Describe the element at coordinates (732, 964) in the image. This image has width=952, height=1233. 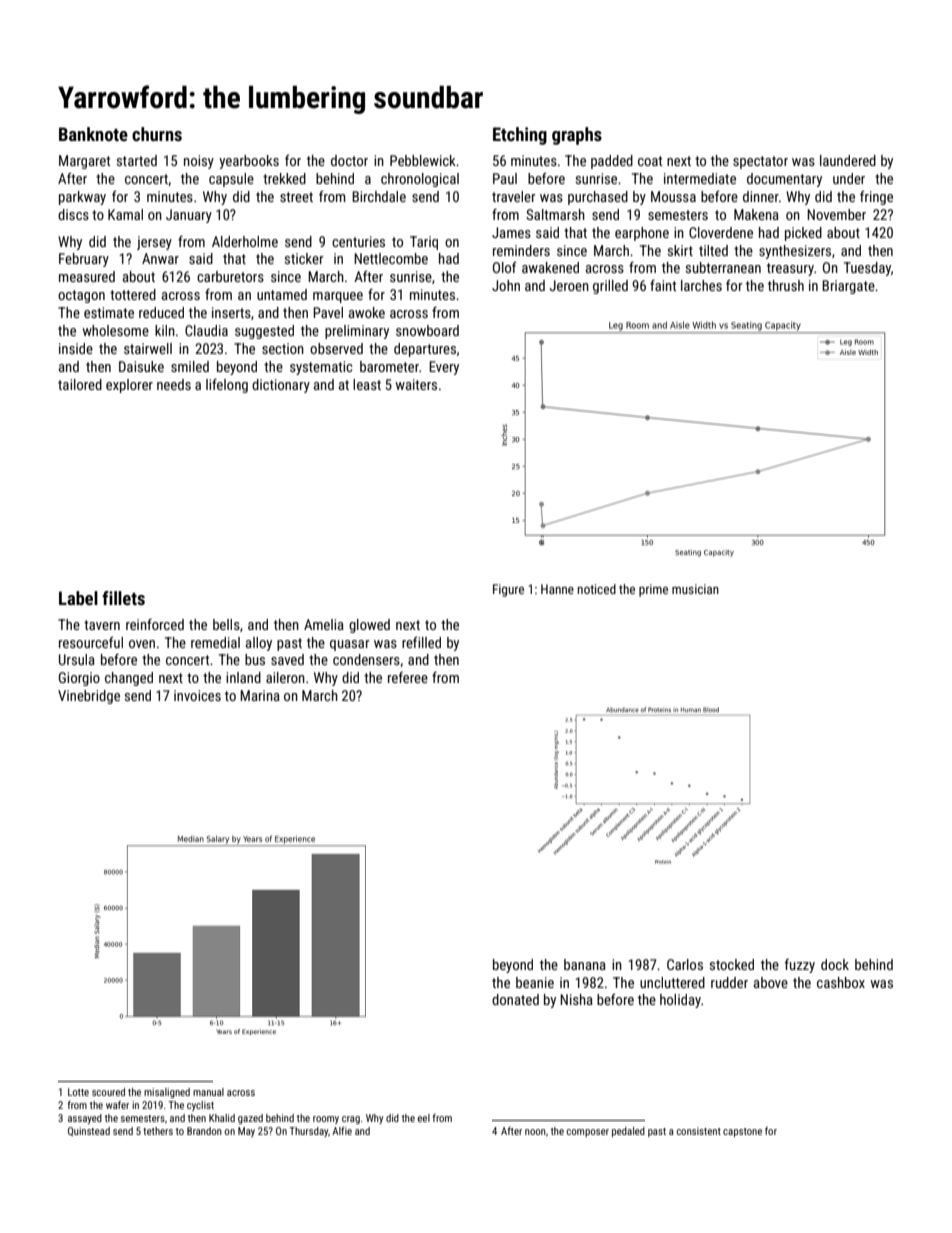
I see `stocked` at that location.
